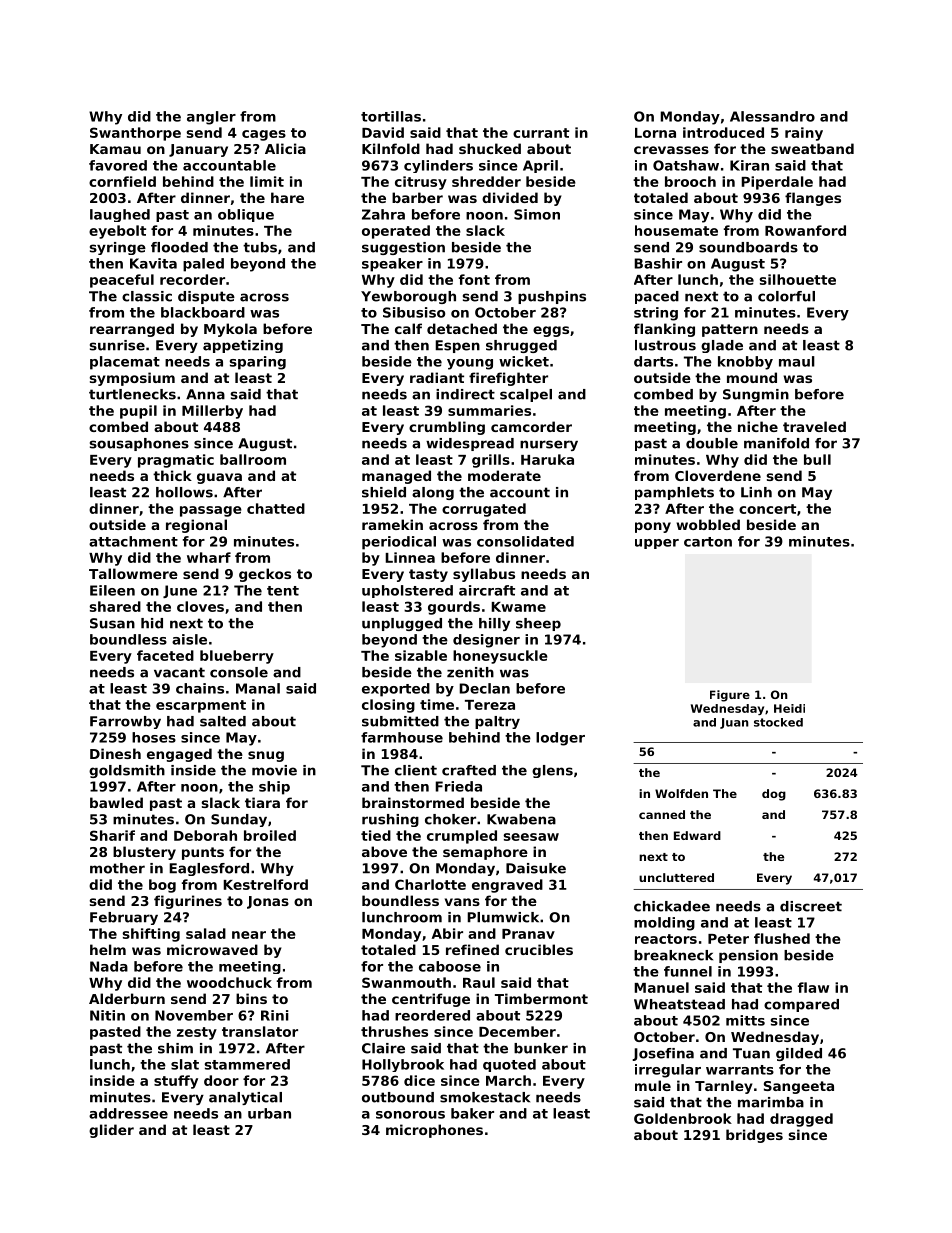  What do you see at coordinates (205, 394) in the screenshot?
I see `Anna` at bounding box center [205, 394].
